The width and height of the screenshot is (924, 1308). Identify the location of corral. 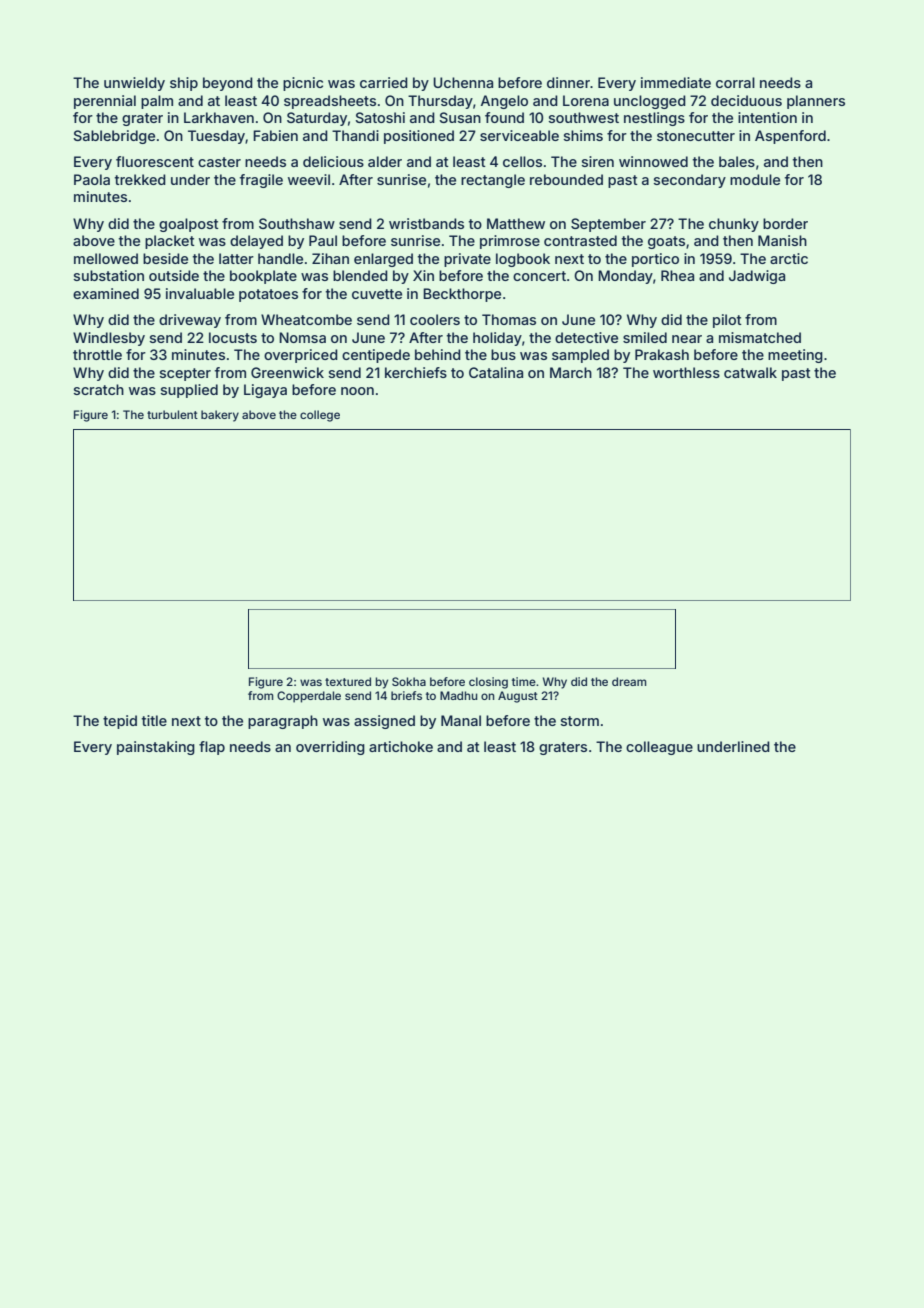
(735, 82).
